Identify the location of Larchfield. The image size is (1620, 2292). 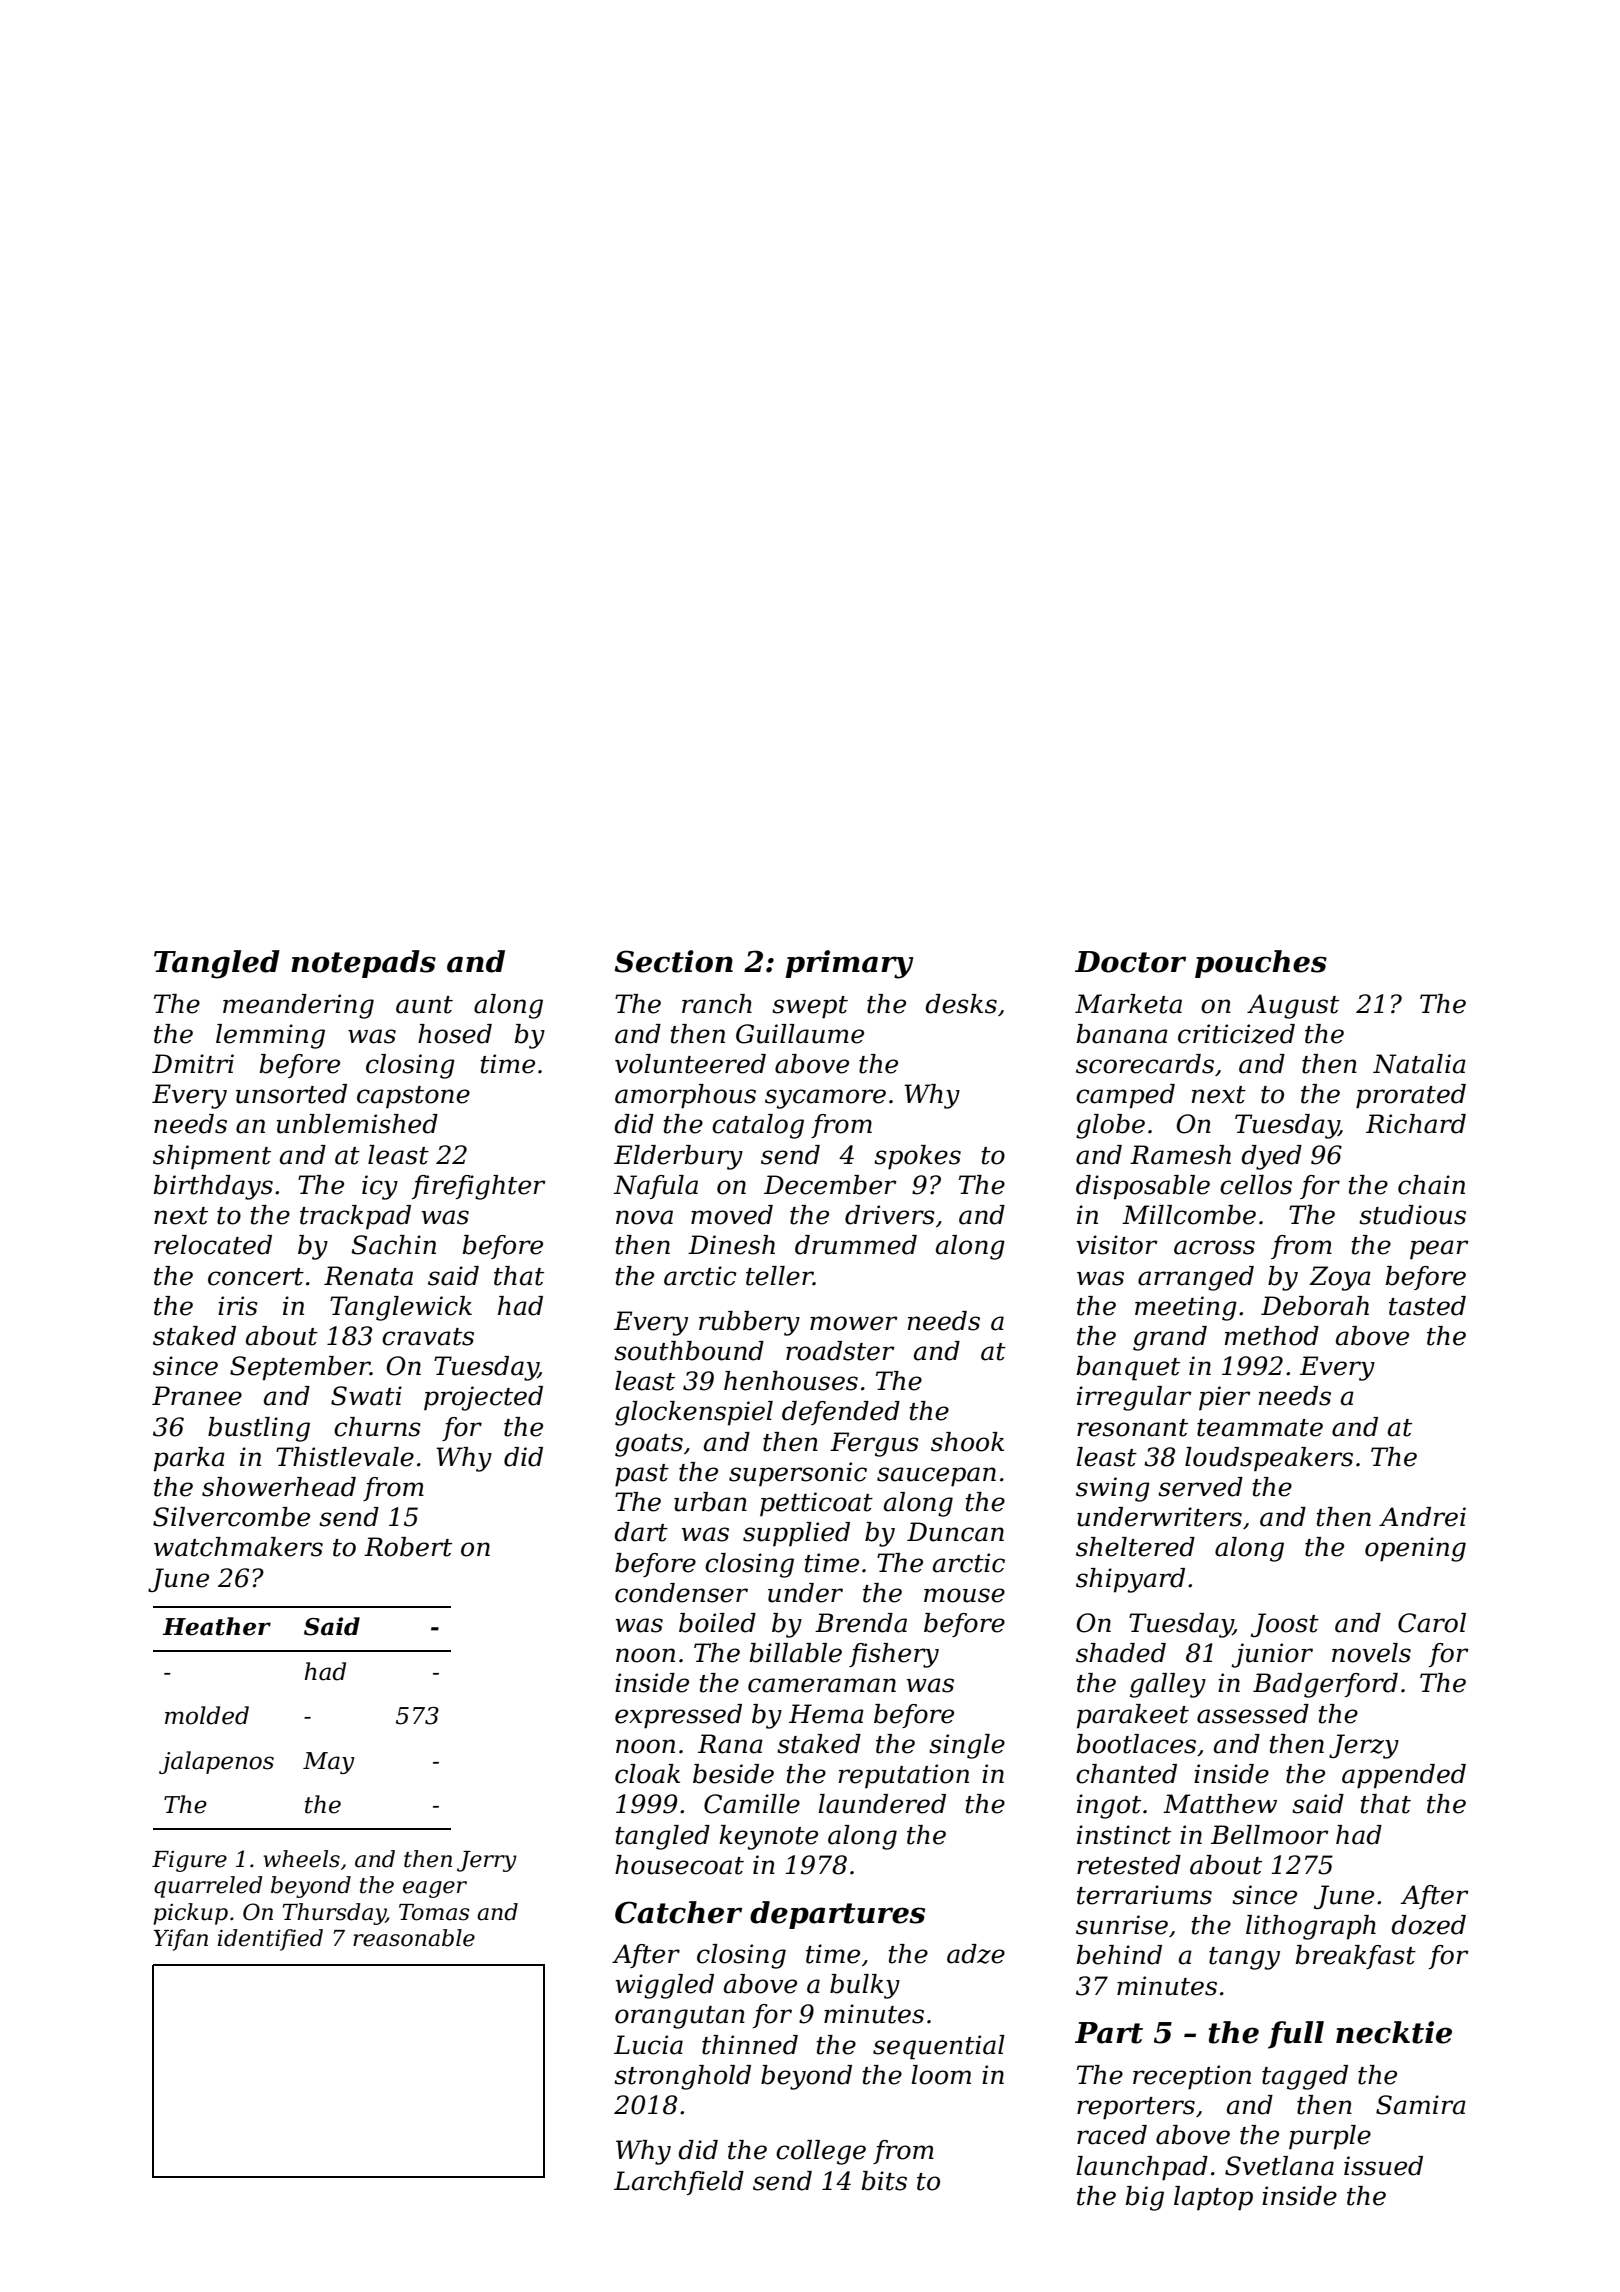
(679, 2183).
